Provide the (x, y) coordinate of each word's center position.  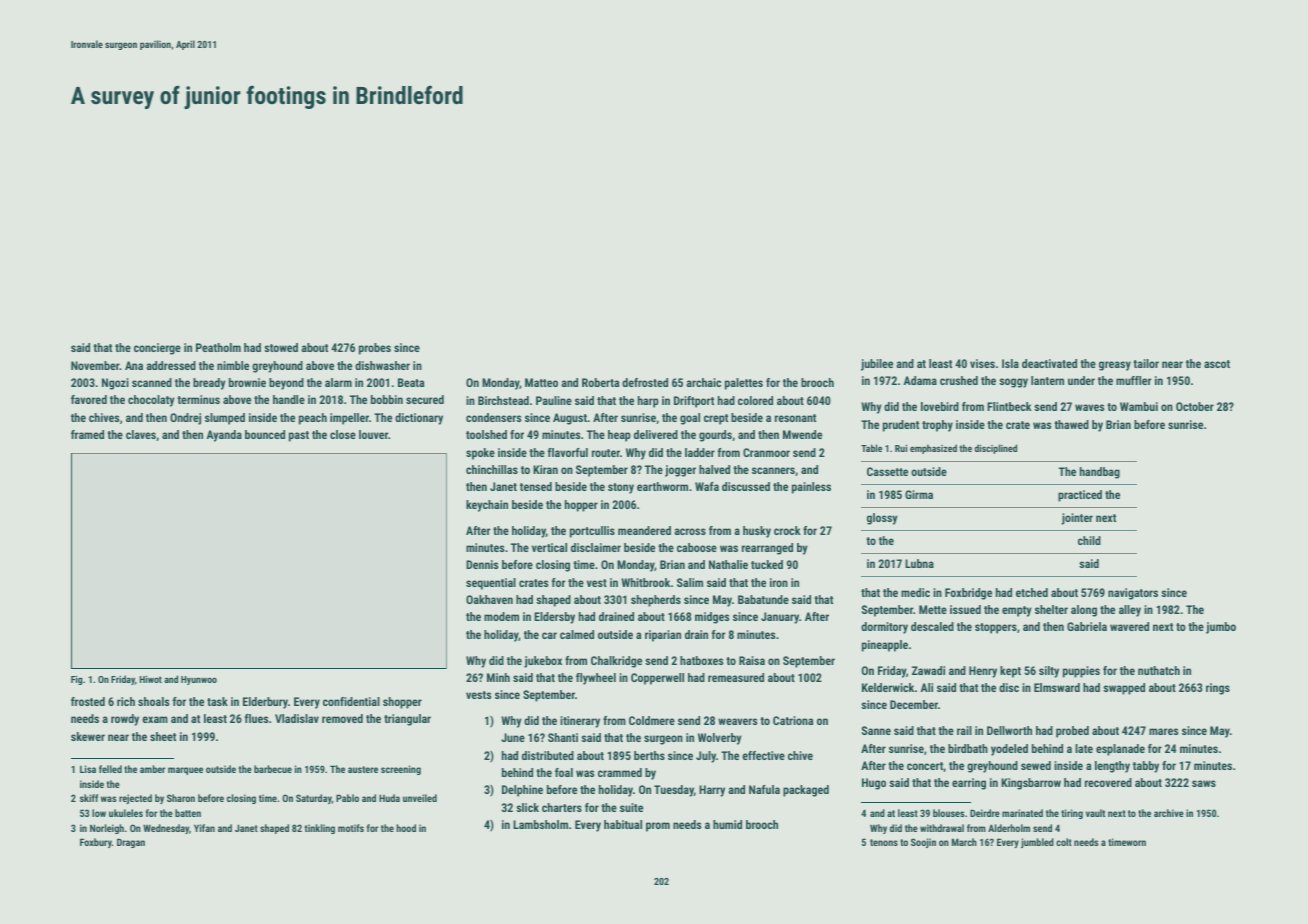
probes (375, 349)
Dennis (482, 564)
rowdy (125, 720)
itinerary (580, 722)
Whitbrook (645, 582)
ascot (1217, 364)
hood (406, 828)
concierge (157, 349)
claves (141, 434)
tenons (884, 842)
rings (1218, 689)
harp (648, 402)
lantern (1047, 380)
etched (1032, 592)
